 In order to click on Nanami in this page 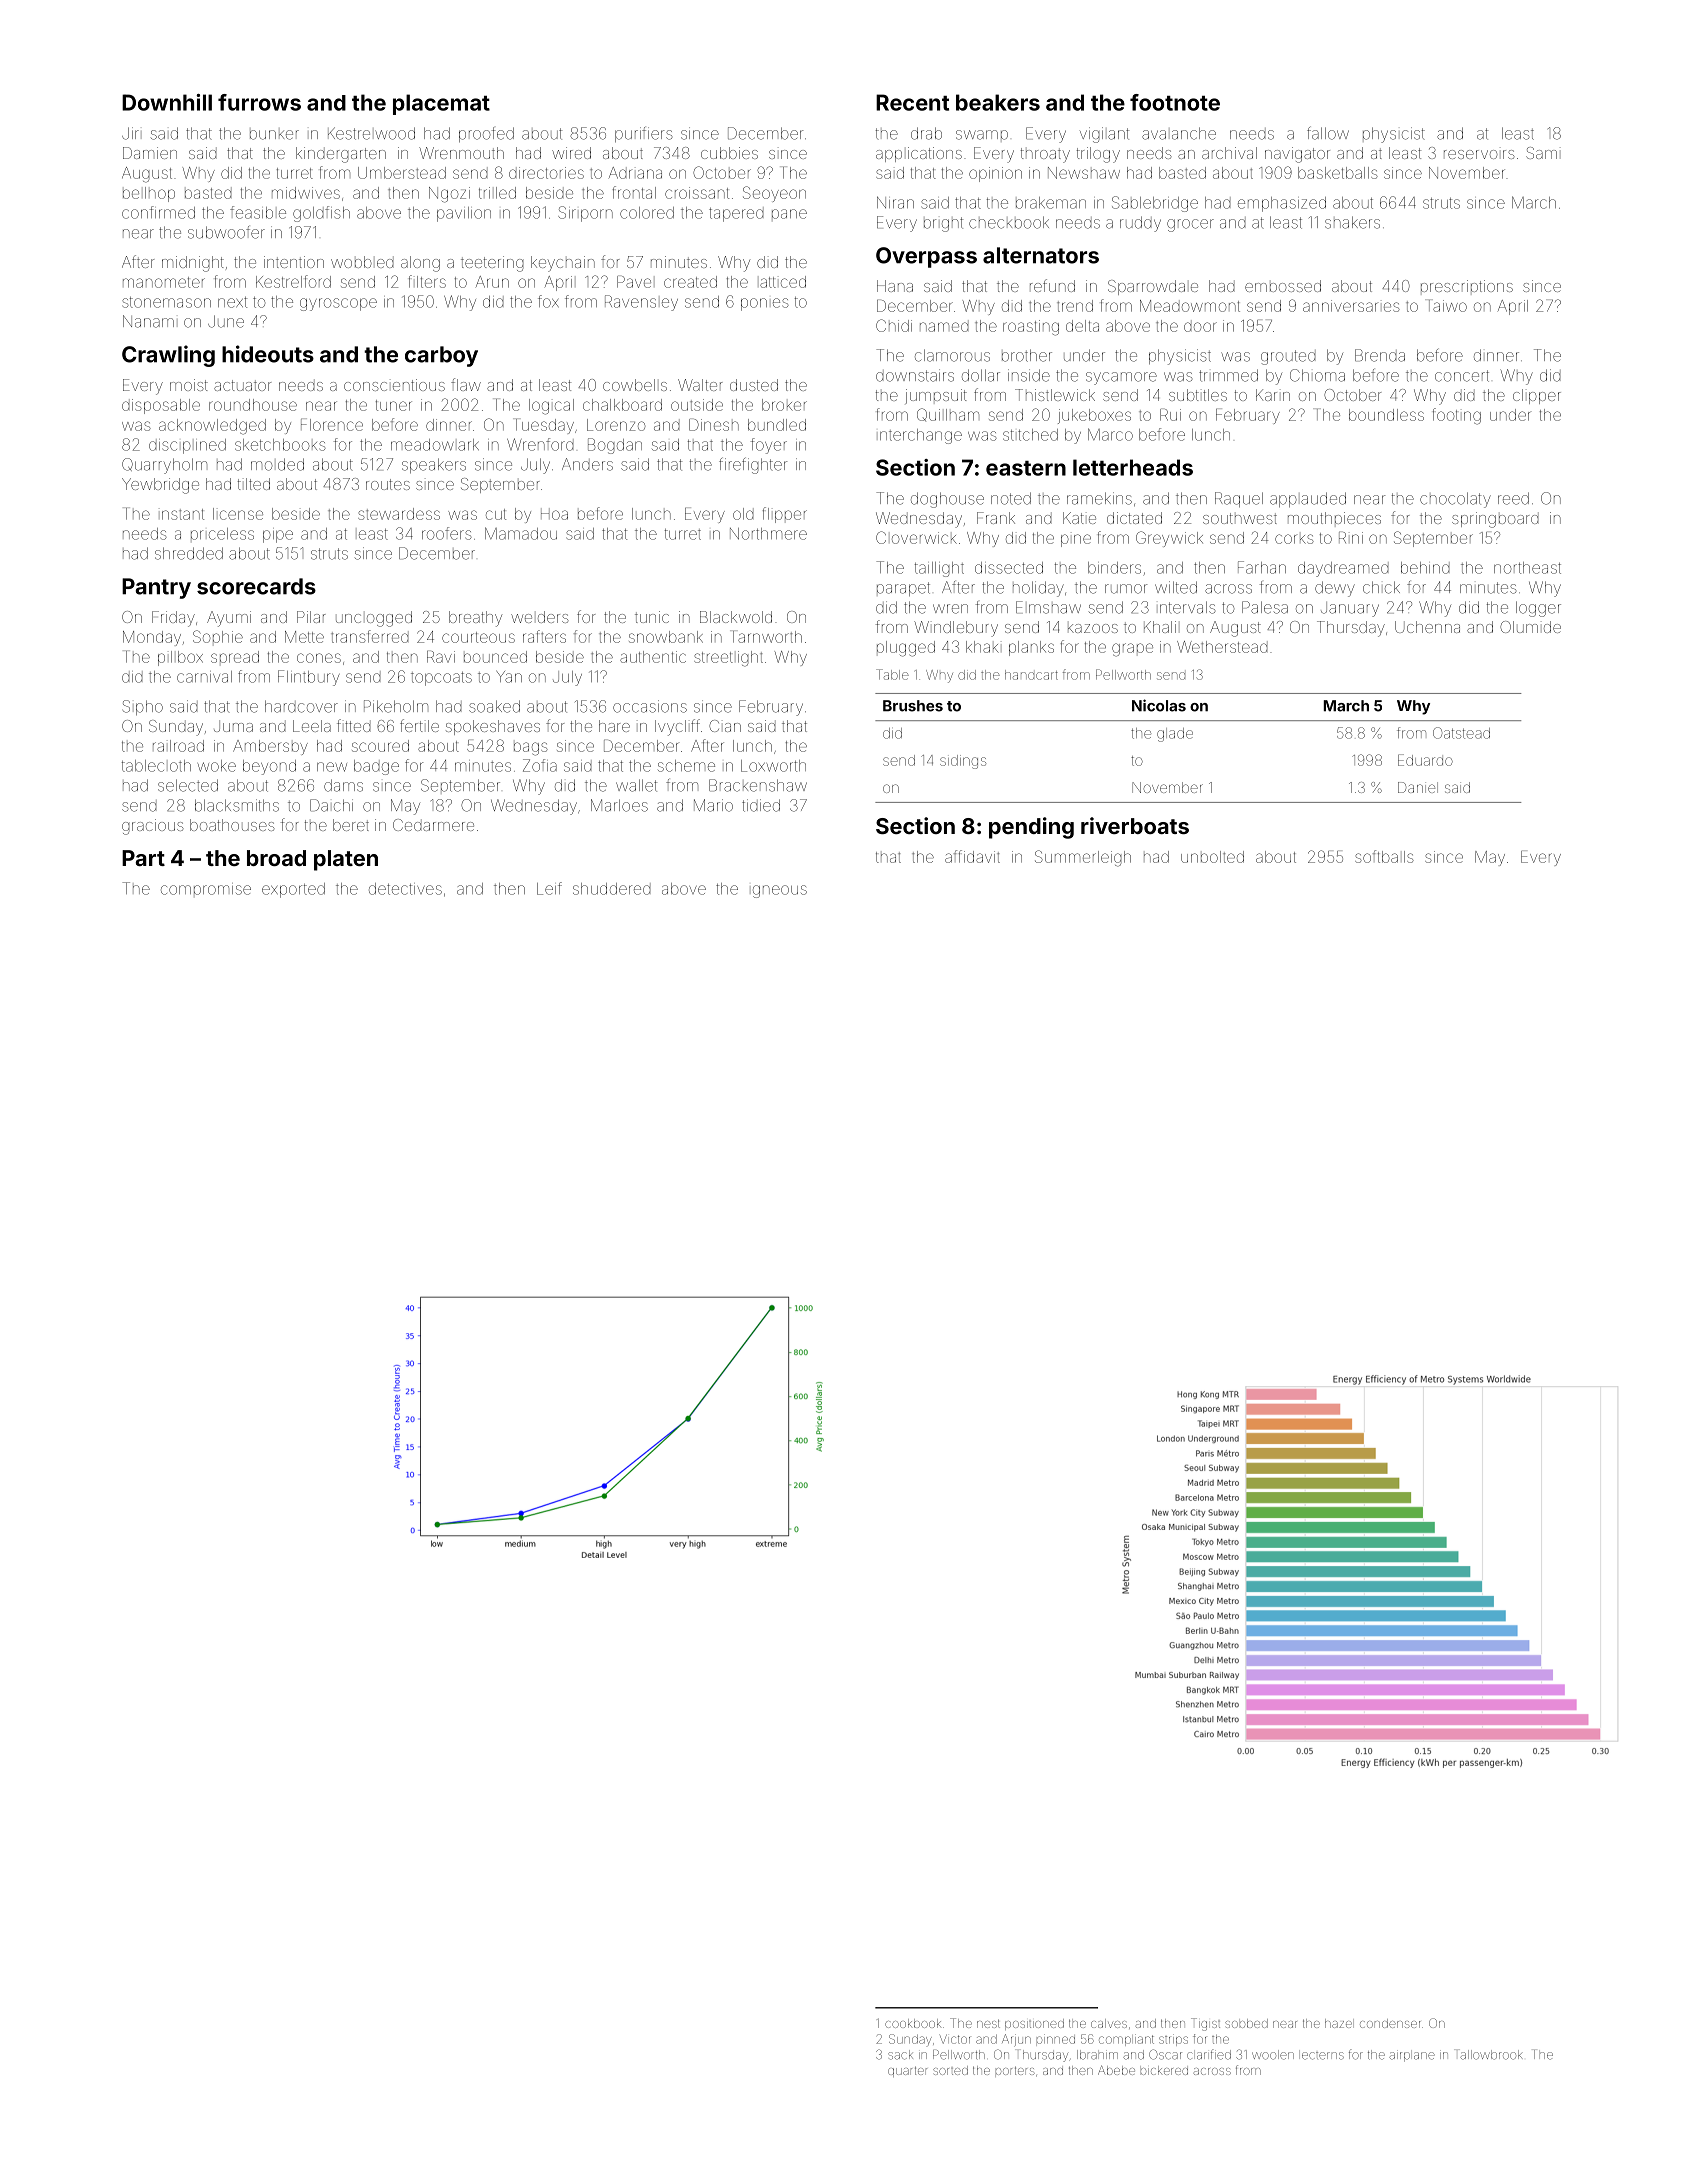, I will do `click(148, 321)`.
